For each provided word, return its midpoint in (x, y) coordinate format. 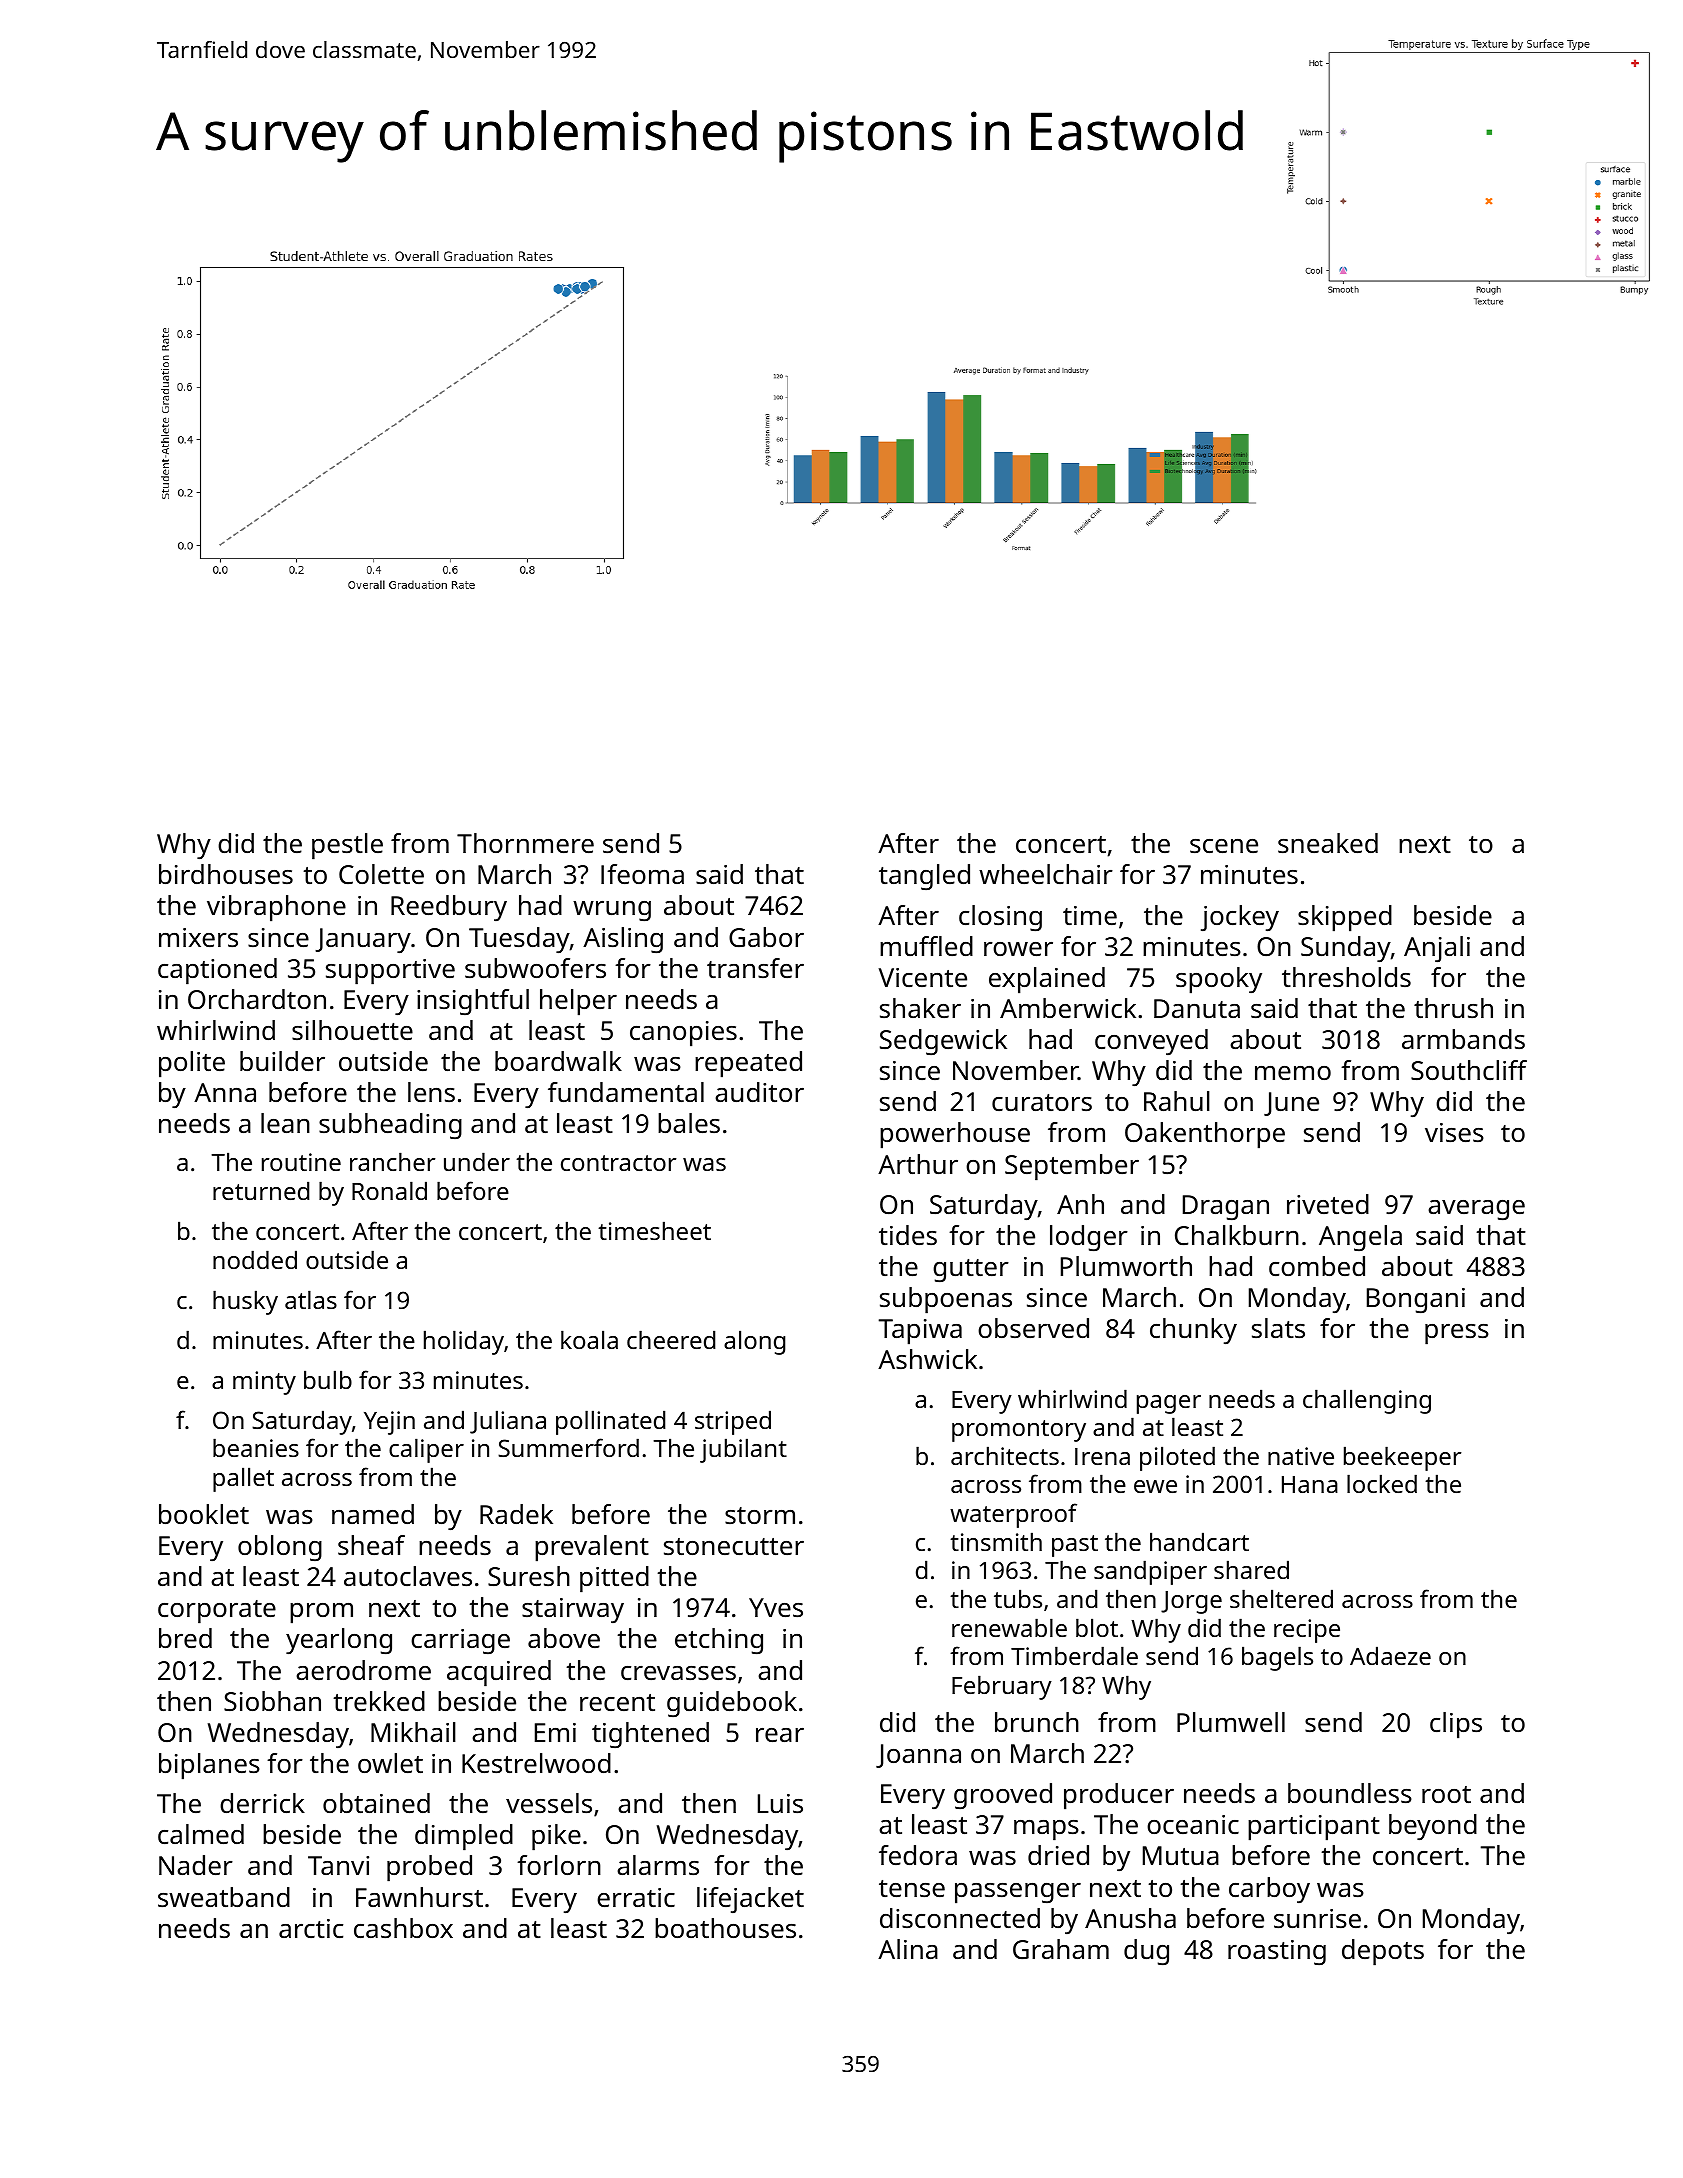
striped (733, 1422)
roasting (1277, 1953)
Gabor (766, 937)
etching (719, 1641)
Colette (381, 874)
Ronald (389, 1190)
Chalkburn (1237, 1235)
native (1301, 1456)
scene (1224, 846)
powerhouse (955, 1135)
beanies (256, 1447)
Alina (908, 1949)
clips (1456, 1725)
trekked (379, 1701)
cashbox (403, 1928)
